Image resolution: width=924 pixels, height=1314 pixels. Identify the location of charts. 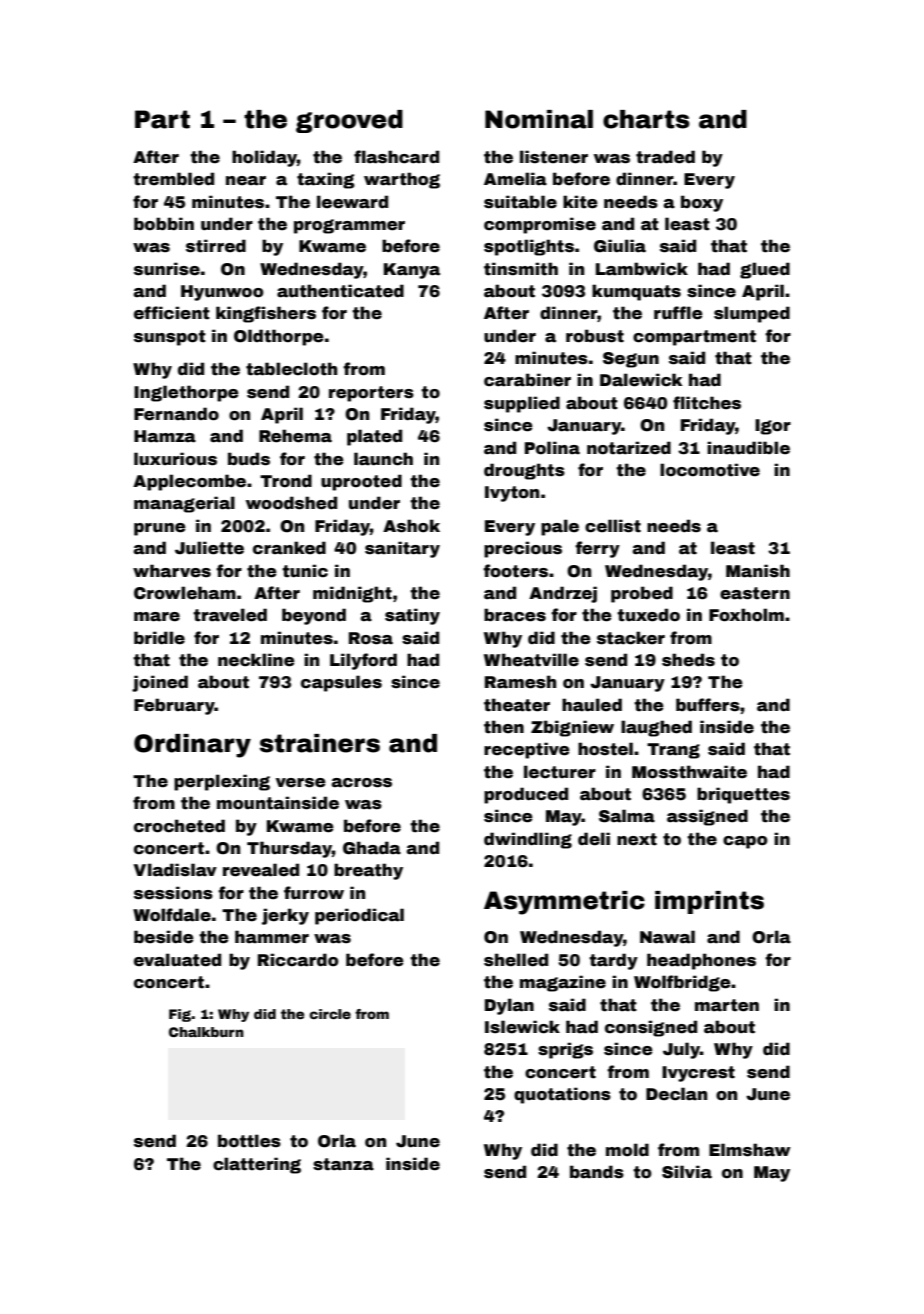
(646, 119).
